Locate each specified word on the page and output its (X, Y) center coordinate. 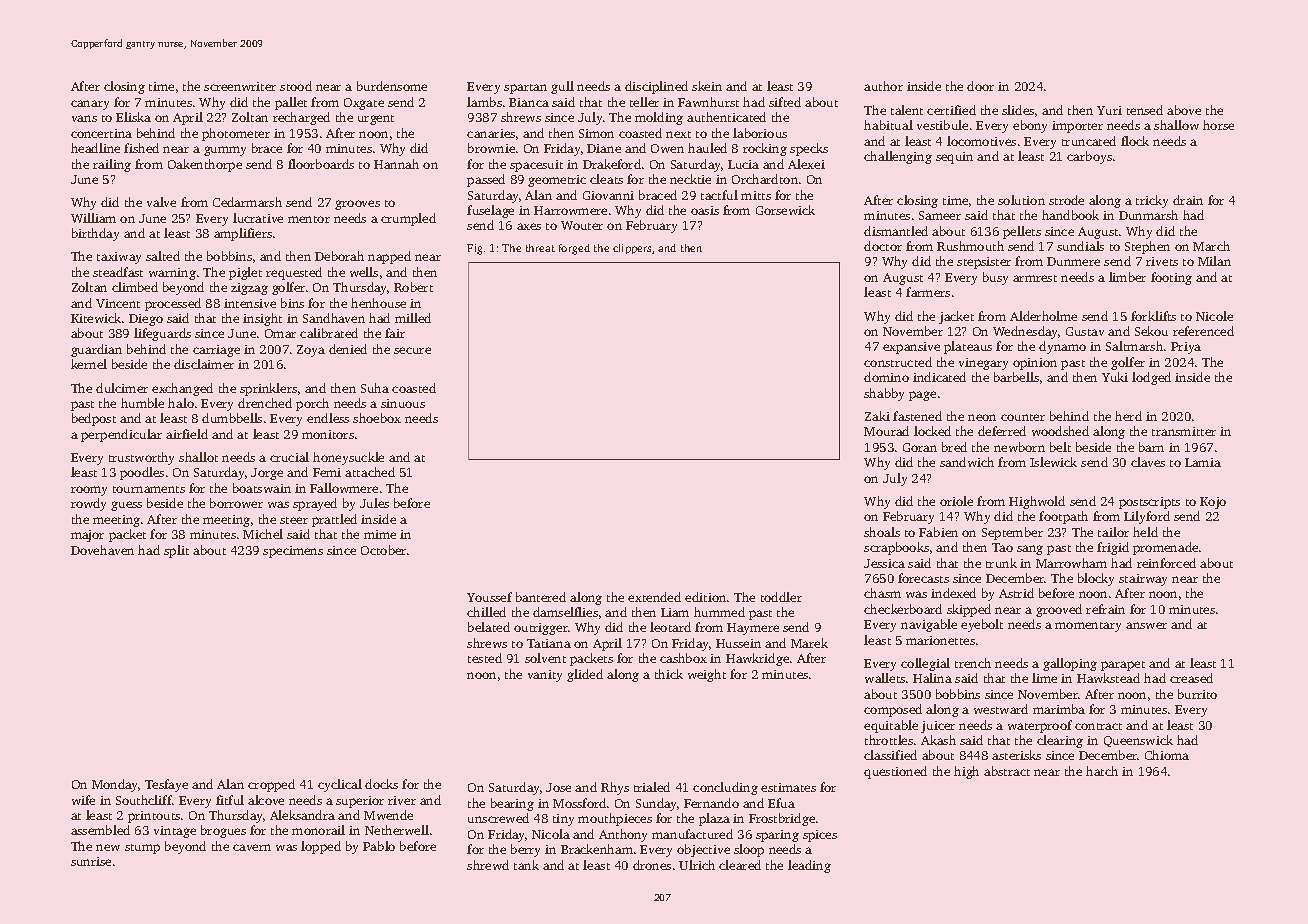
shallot (198, 457)
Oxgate (364, 104)
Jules (374, 503)
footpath (1063, 517)
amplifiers (243, 234)
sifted (785, 102)
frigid (1113, 548)
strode (1066, 200)
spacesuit (536, 166)
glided (585, 675)
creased (1191, 678)
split (176, 551)
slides (1018, 110)
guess (126, 506)
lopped (321, 847)
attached (370, 472)
